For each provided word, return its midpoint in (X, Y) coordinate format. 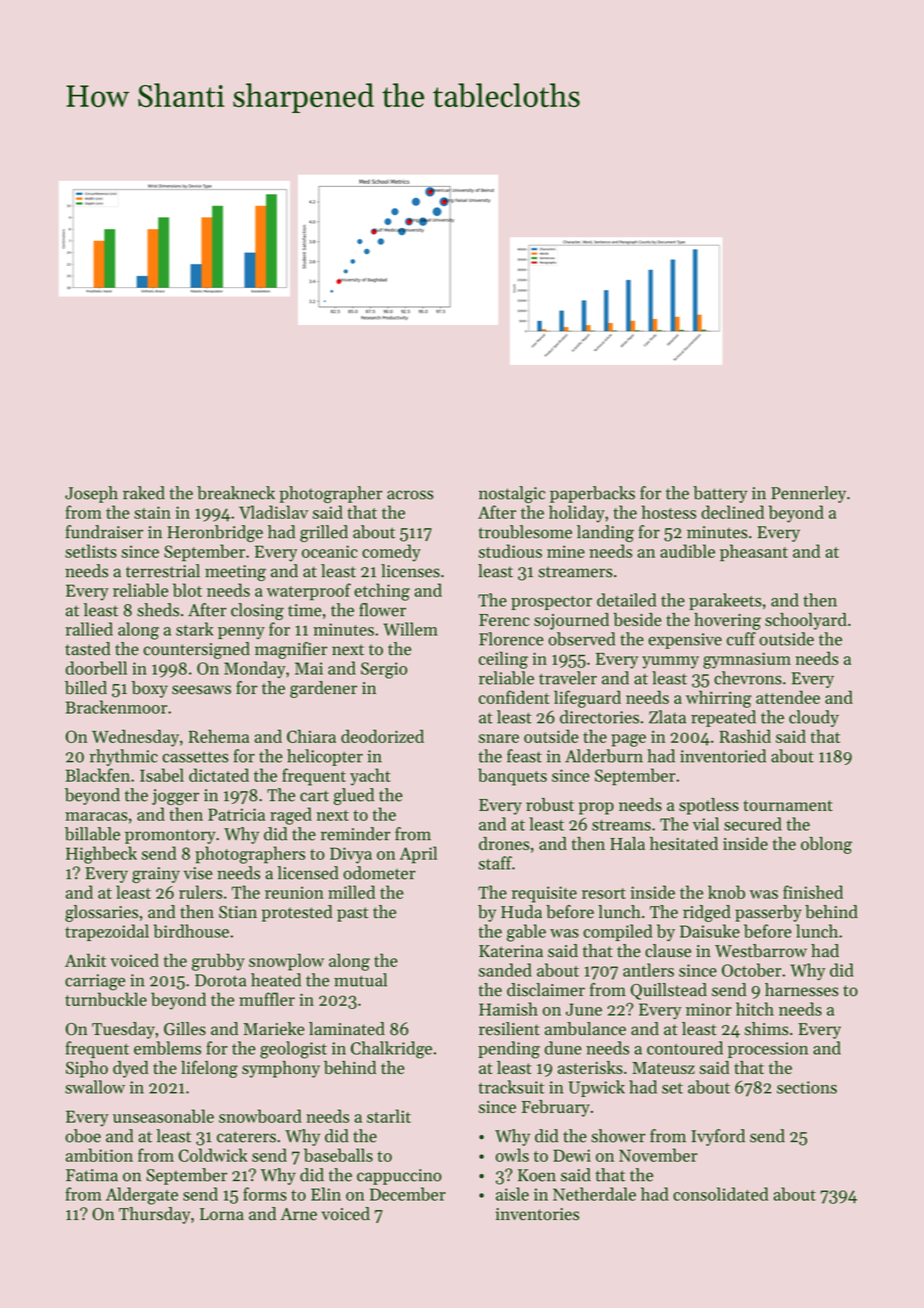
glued (353, 796)
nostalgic (512, 494)
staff (495, 863)
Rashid (745, 736)
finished (813, 892)
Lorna (222, 1214)
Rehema (218, 736)
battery (720, 494)
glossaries (101, 913)
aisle (512, 1194)
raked (144, 493)
